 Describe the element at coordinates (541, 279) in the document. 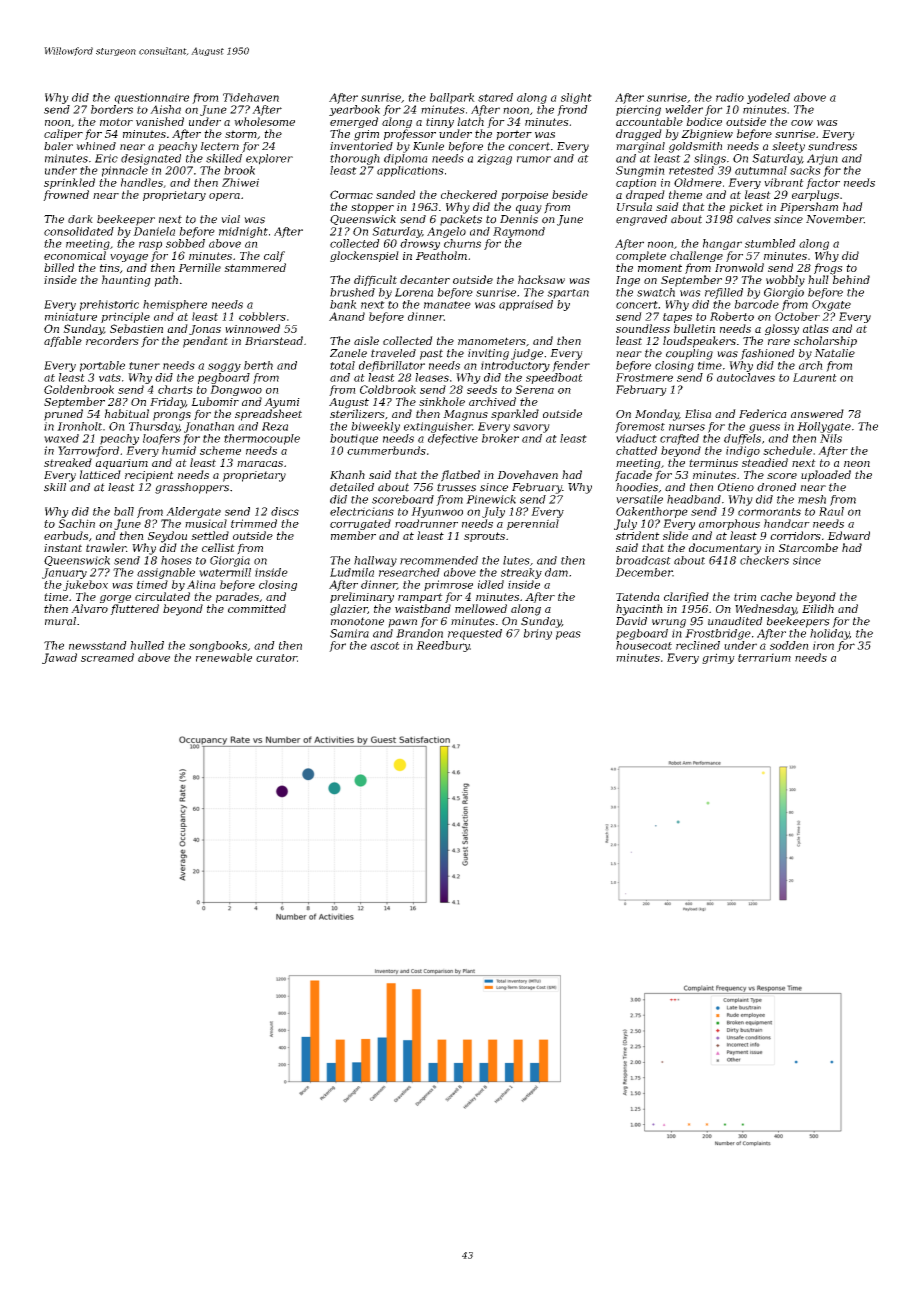

I see `hacksaw` at that location.
